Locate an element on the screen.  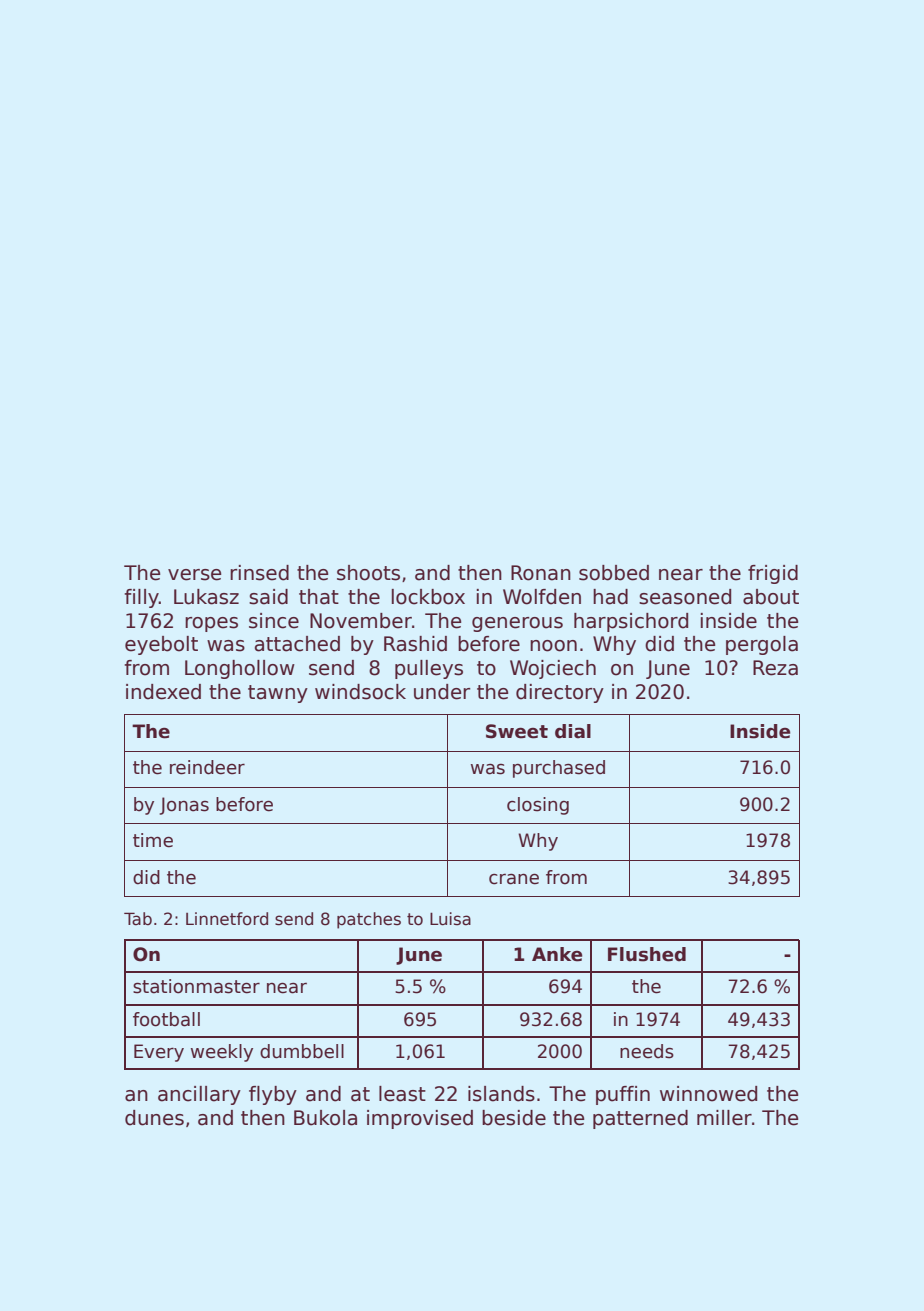
Reza is located at coordinates (775, 668).
